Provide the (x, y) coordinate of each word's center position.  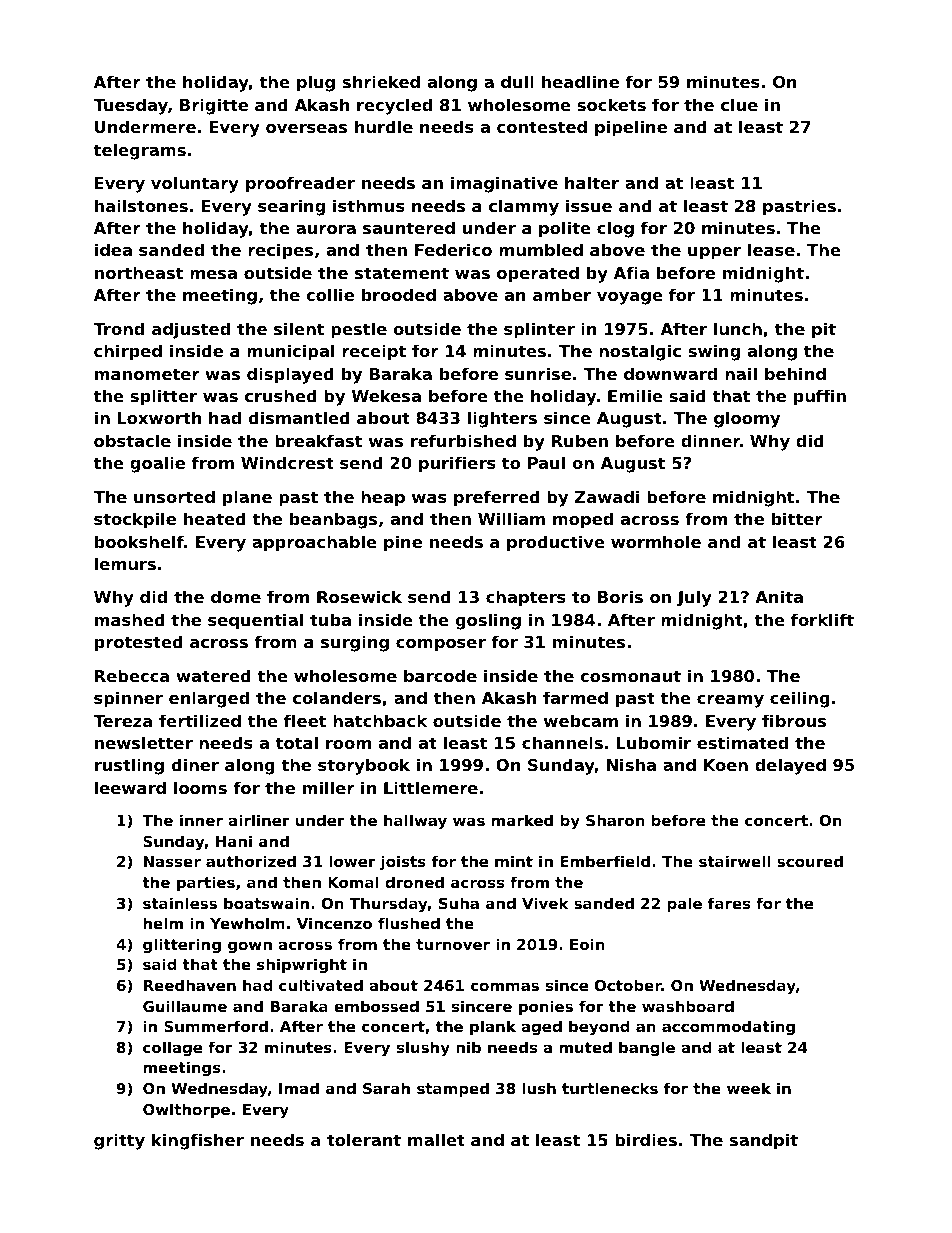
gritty (119, 1141)
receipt (374, 352)
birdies (646, 1139)
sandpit (764, 1141)
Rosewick (359, 596)
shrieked (381, 81)
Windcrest (287, 462)
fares (729, 903)
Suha (459, 903)
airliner (259, 820)
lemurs (125, 563)
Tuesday (130, 106)
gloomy (747, 419)
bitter (797, 518)
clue (739, 104)
